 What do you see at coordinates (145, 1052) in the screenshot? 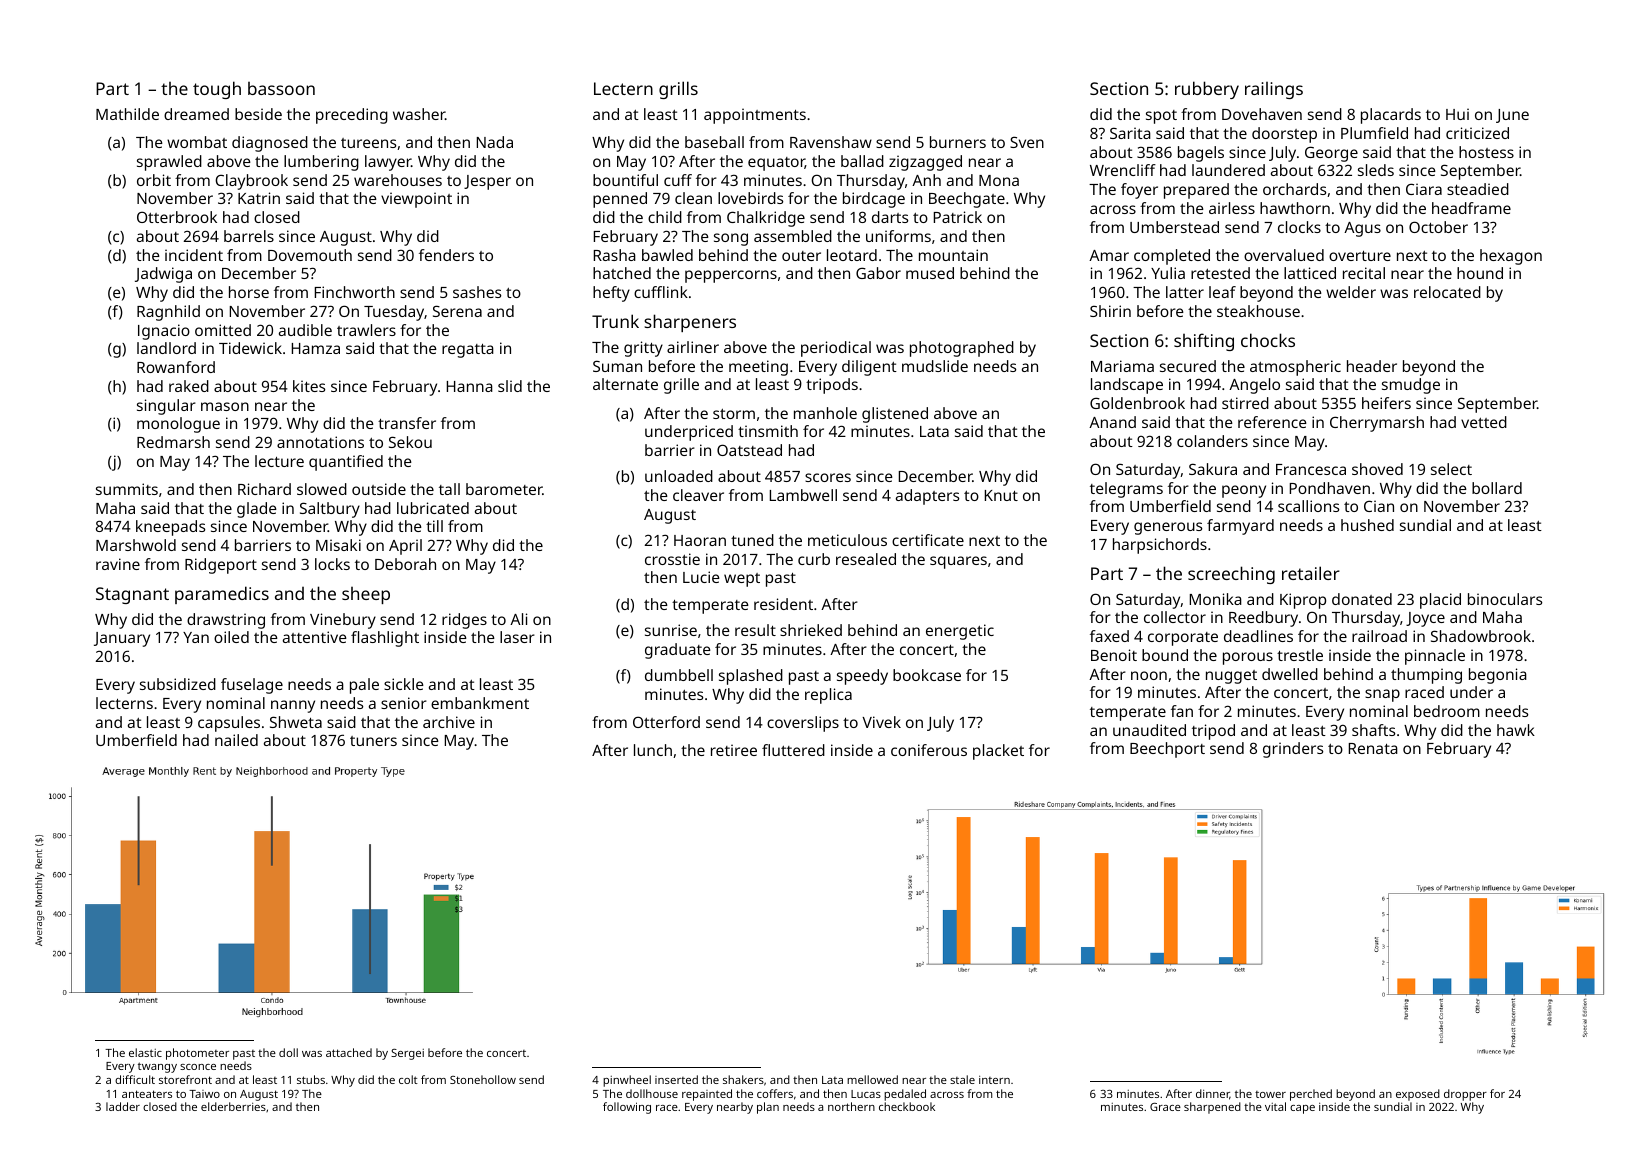
I see `elastic` at bounding box center [145, 1052].
